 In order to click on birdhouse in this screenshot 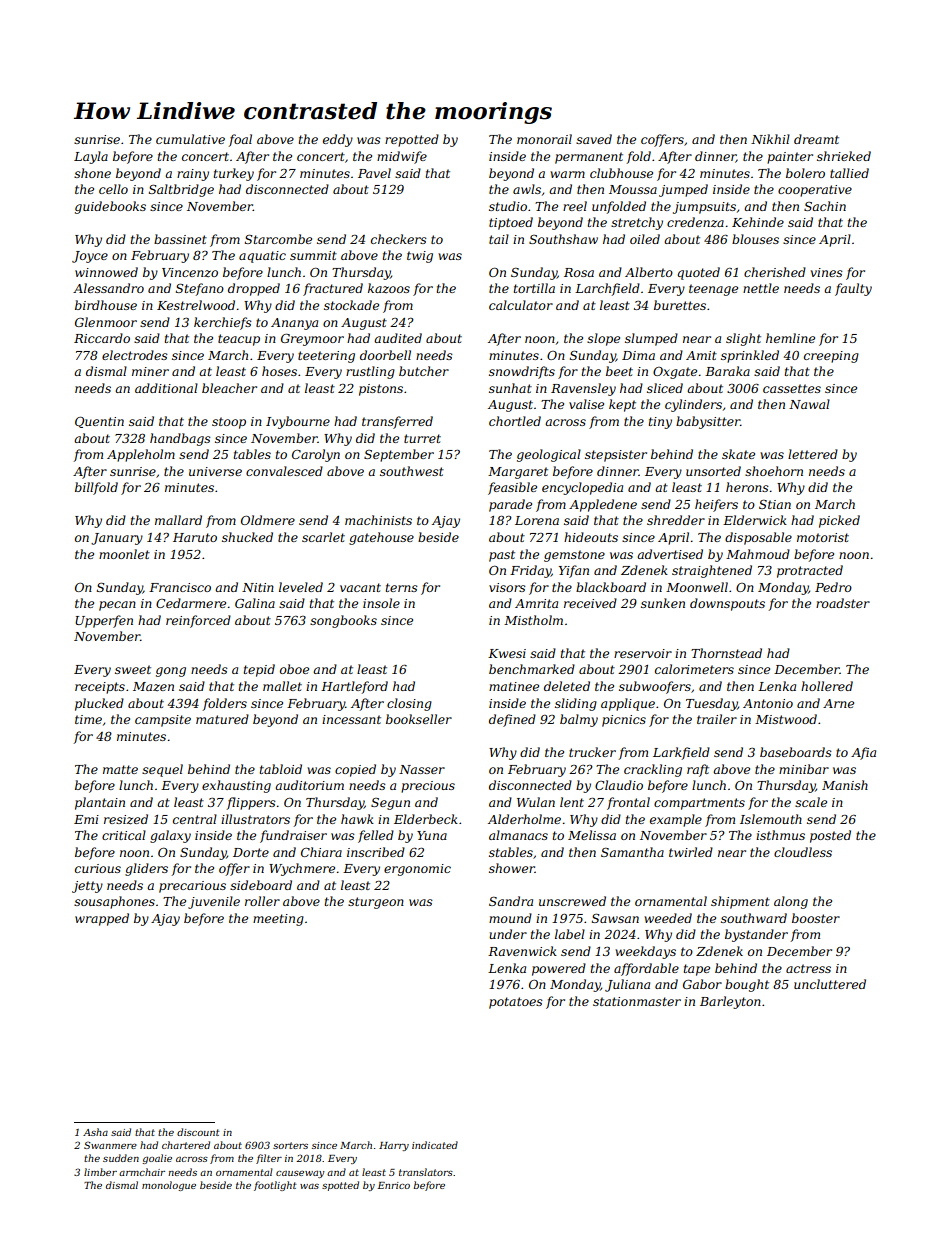, I will do `click(106, 305)`.
